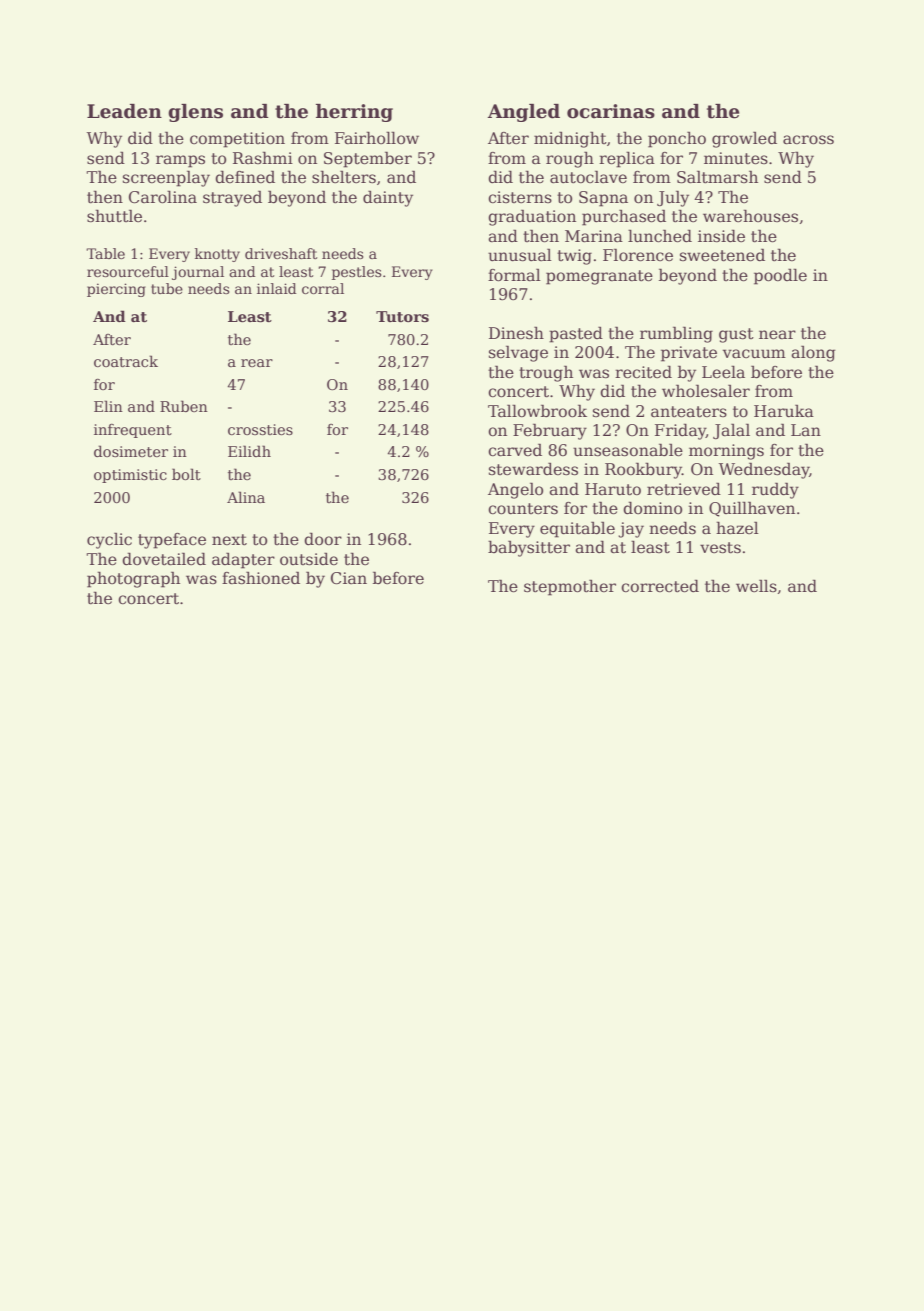 The width and height of the document is (924, 1311). What do you see at coordinates (261, 577) in the document?
I see `fashioned` at bounding box center [261, 577].
